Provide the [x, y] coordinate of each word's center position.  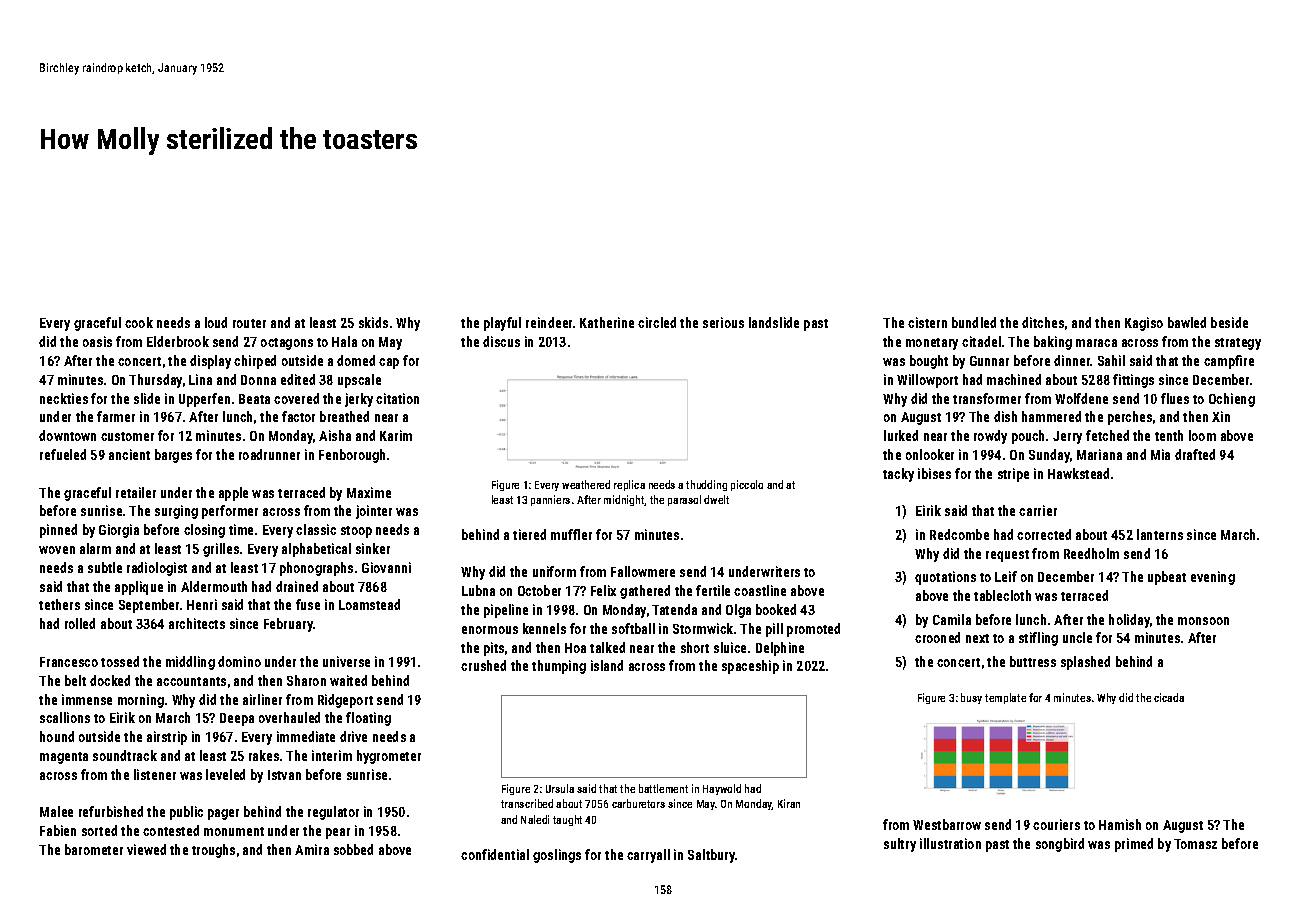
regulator [333, 813]
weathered [586, 484]
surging [176, 512]
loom [1202, 435]
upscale [359, 381]
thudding [706, 485]
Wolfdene [1081, 398]
